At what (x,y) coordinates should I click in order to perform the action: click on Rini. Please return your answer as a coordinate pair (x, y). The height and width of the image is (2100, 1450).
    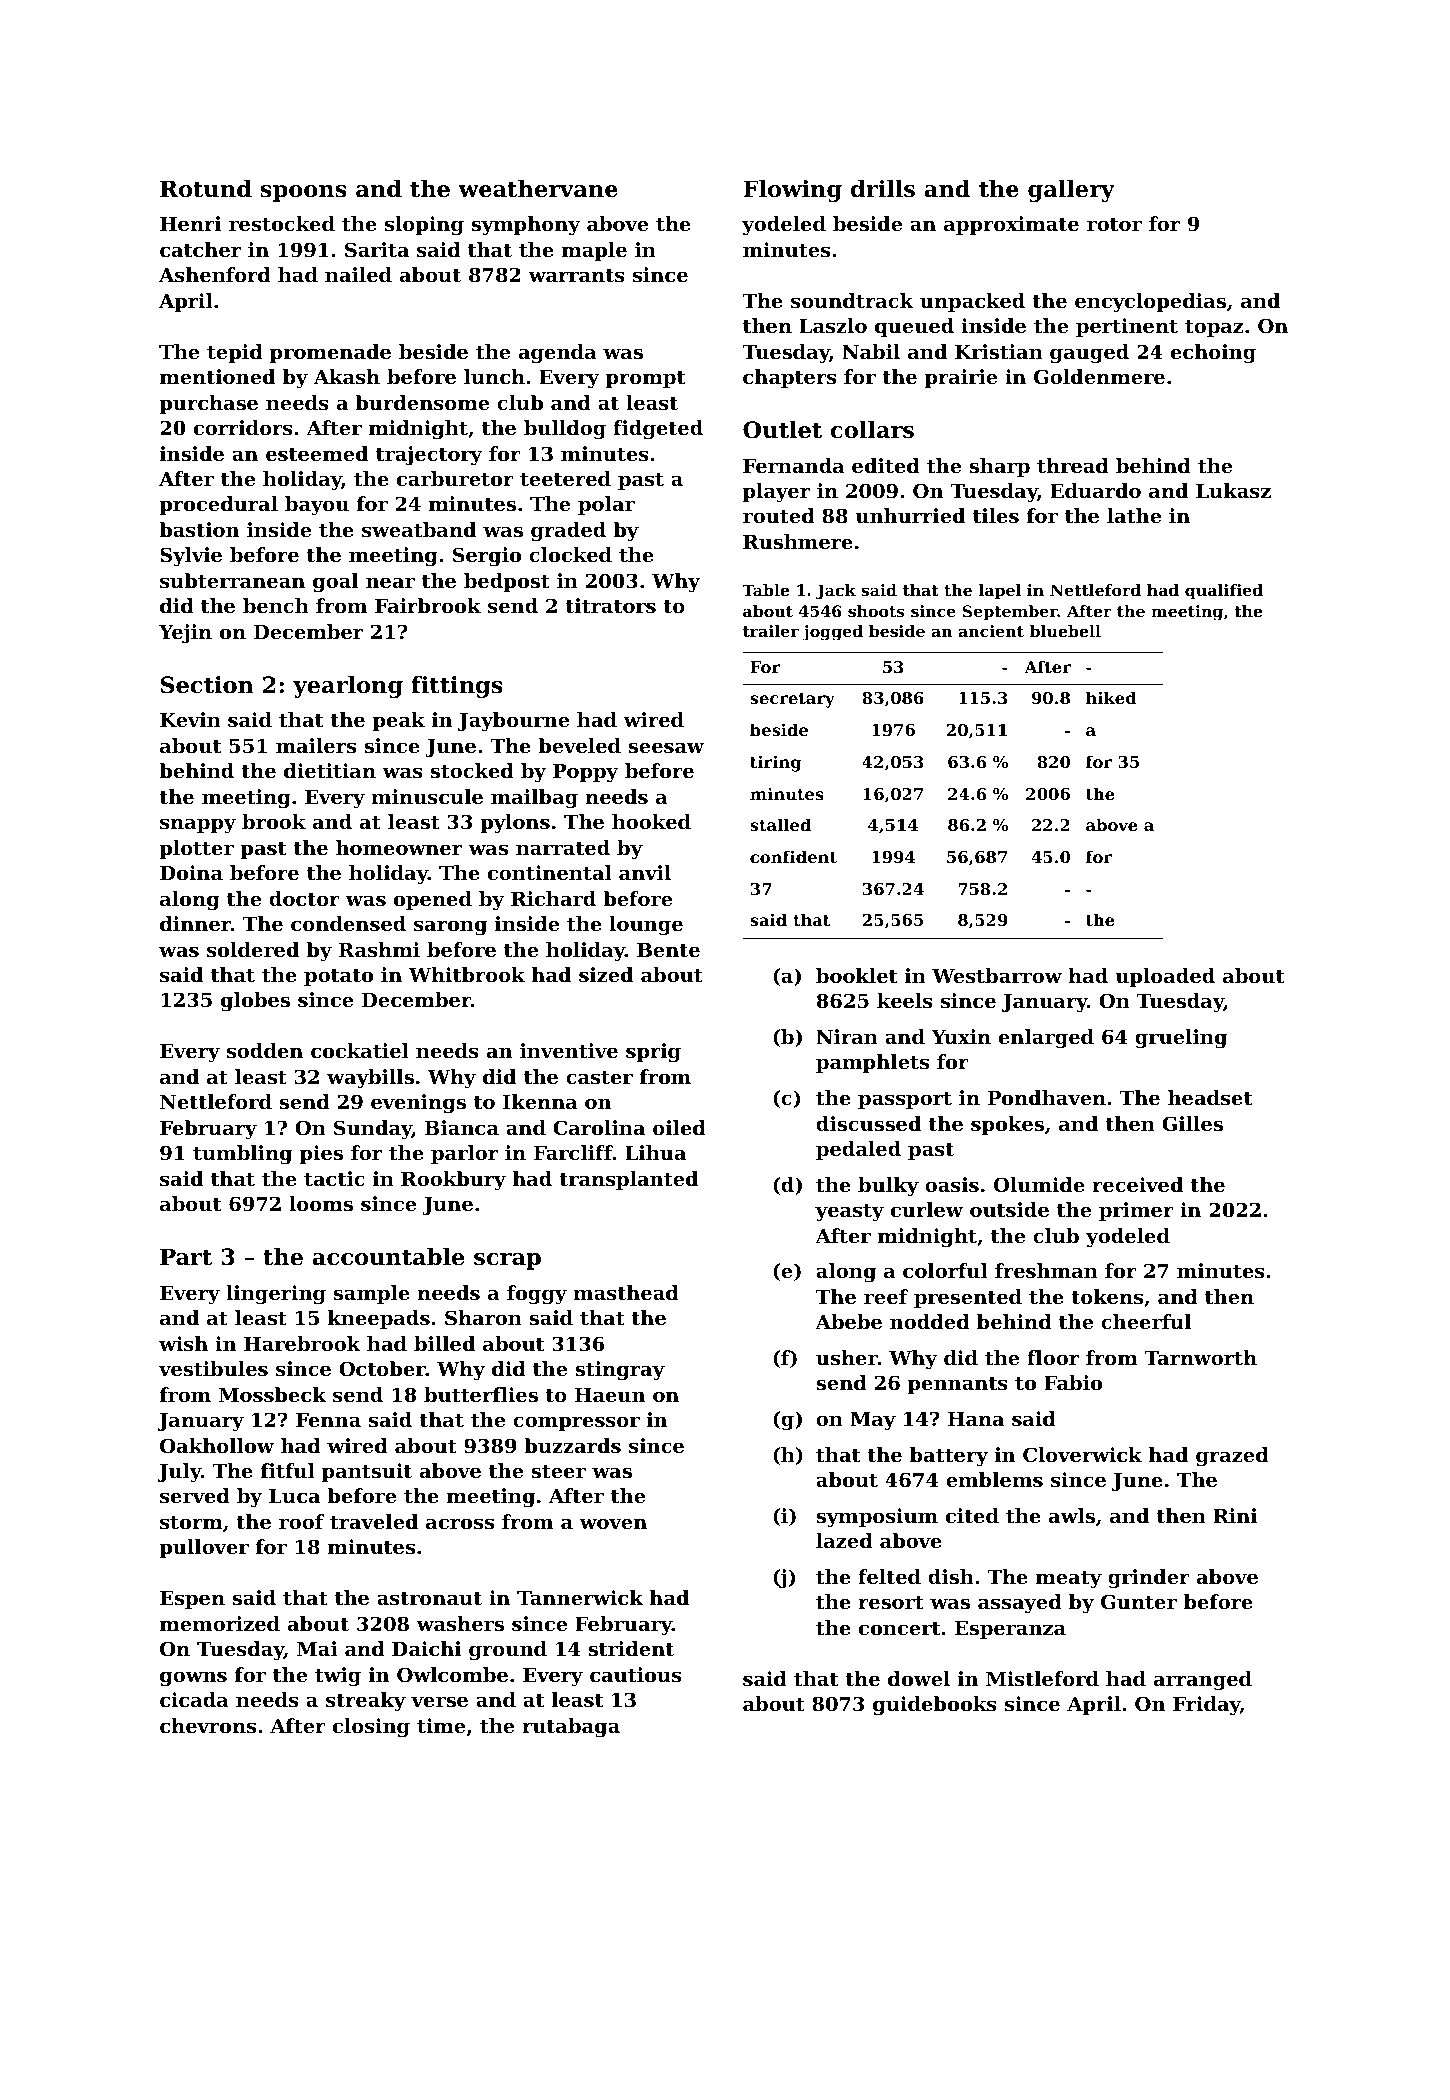
    Looking at the image, I should click on (1235, 1515).
